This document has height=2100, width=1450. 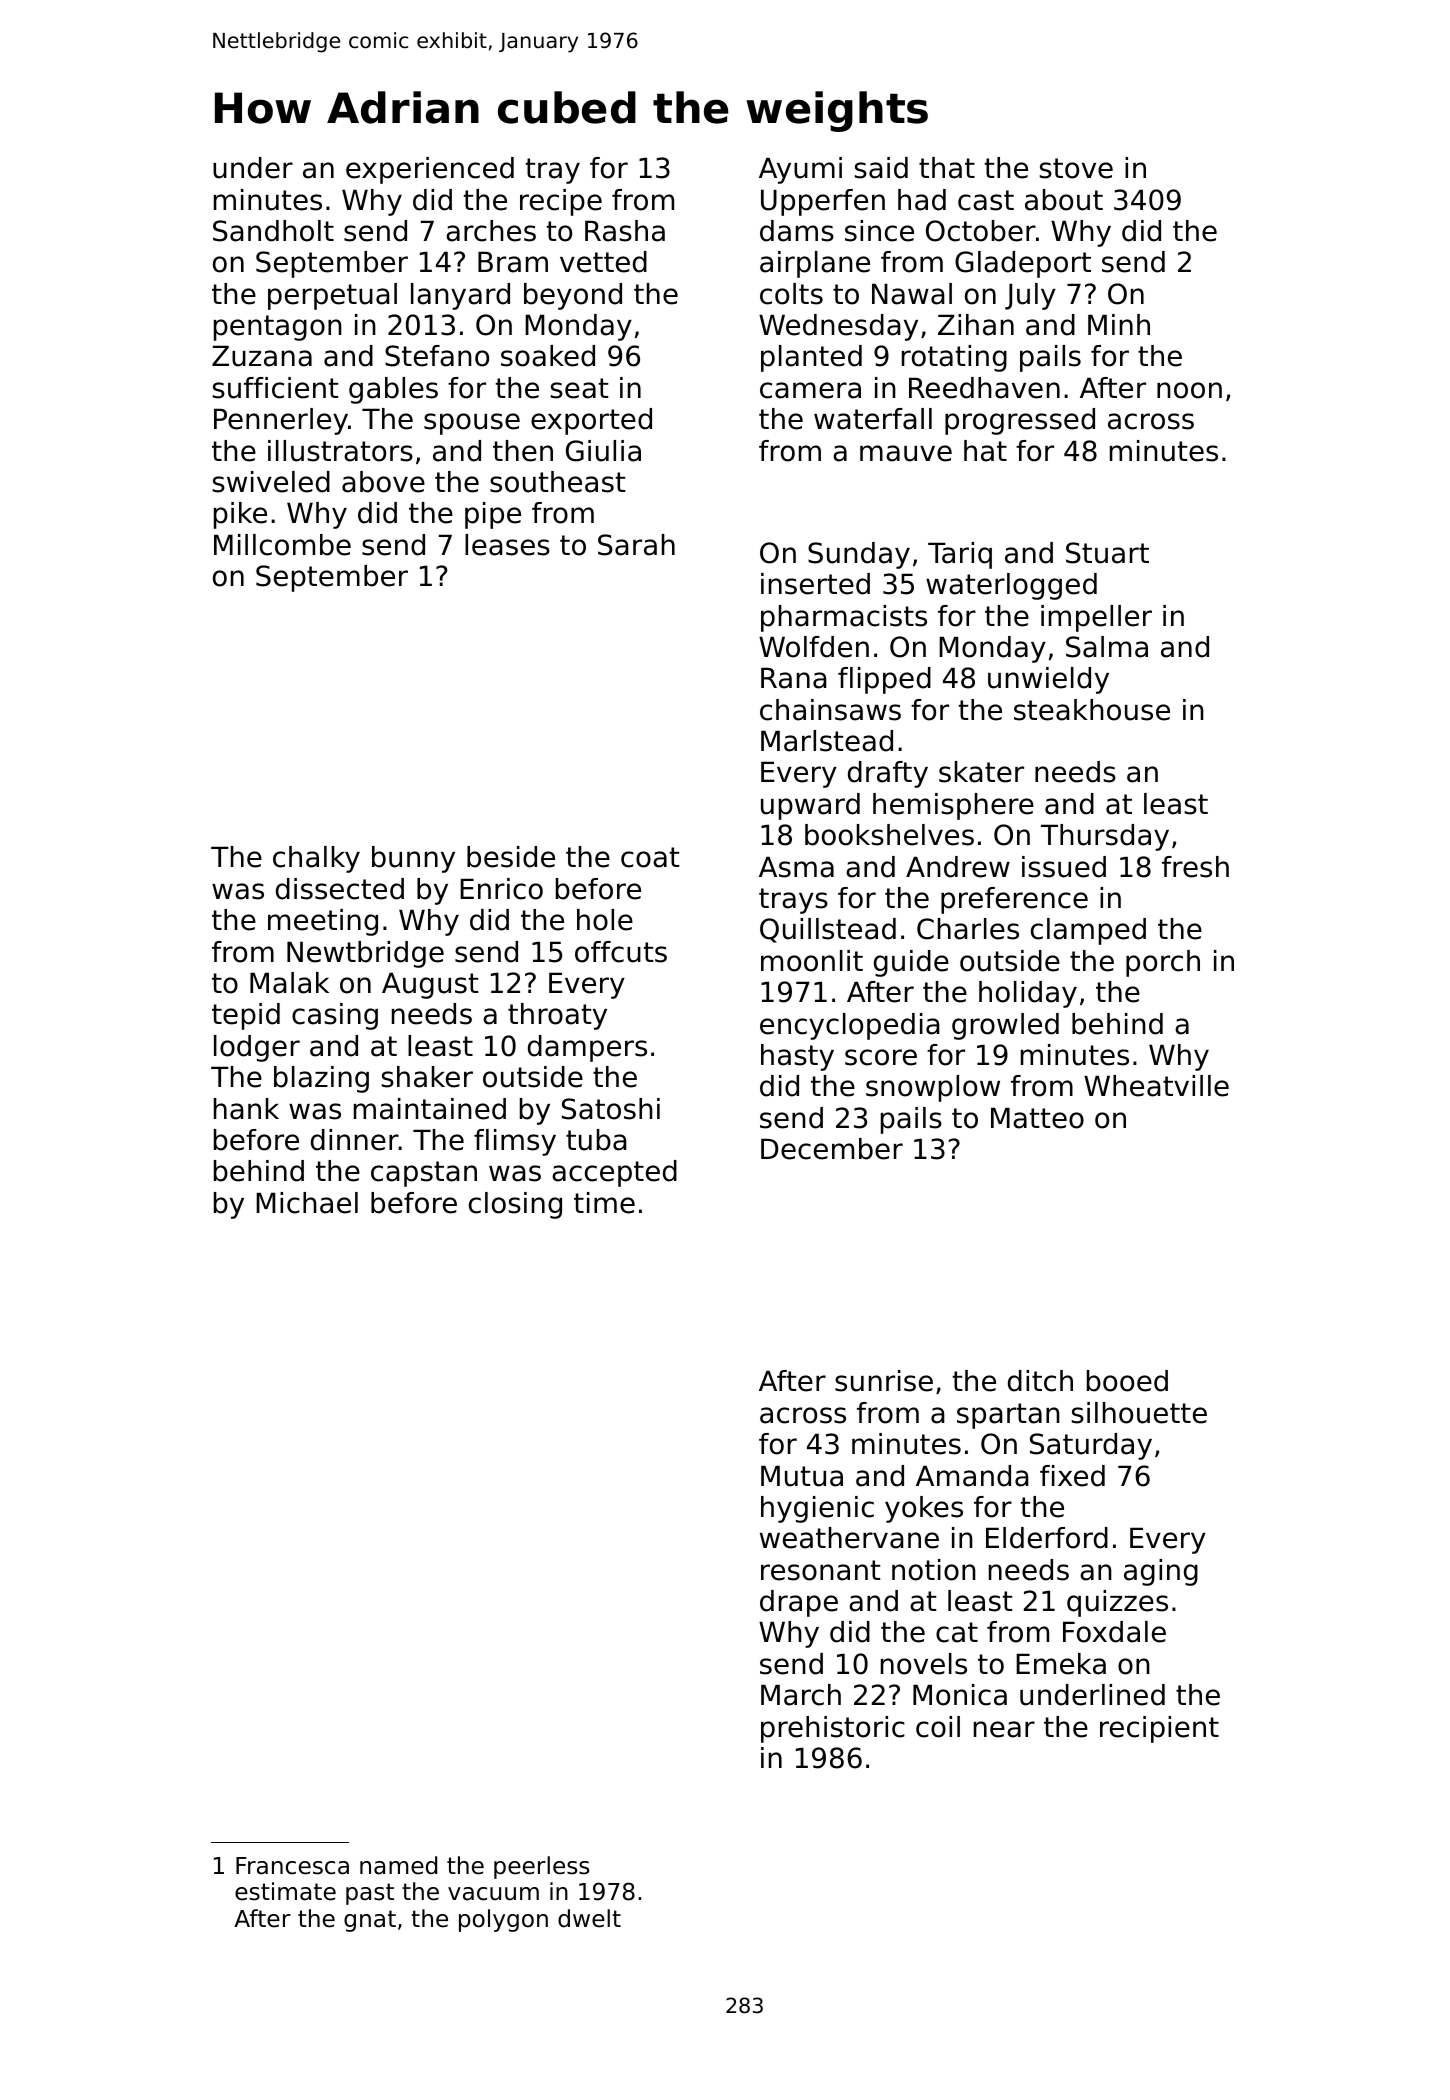 What do you see at coordinates (884, 1381) in the document?
I see `sunrise` at bounding box center [884, 1381].
